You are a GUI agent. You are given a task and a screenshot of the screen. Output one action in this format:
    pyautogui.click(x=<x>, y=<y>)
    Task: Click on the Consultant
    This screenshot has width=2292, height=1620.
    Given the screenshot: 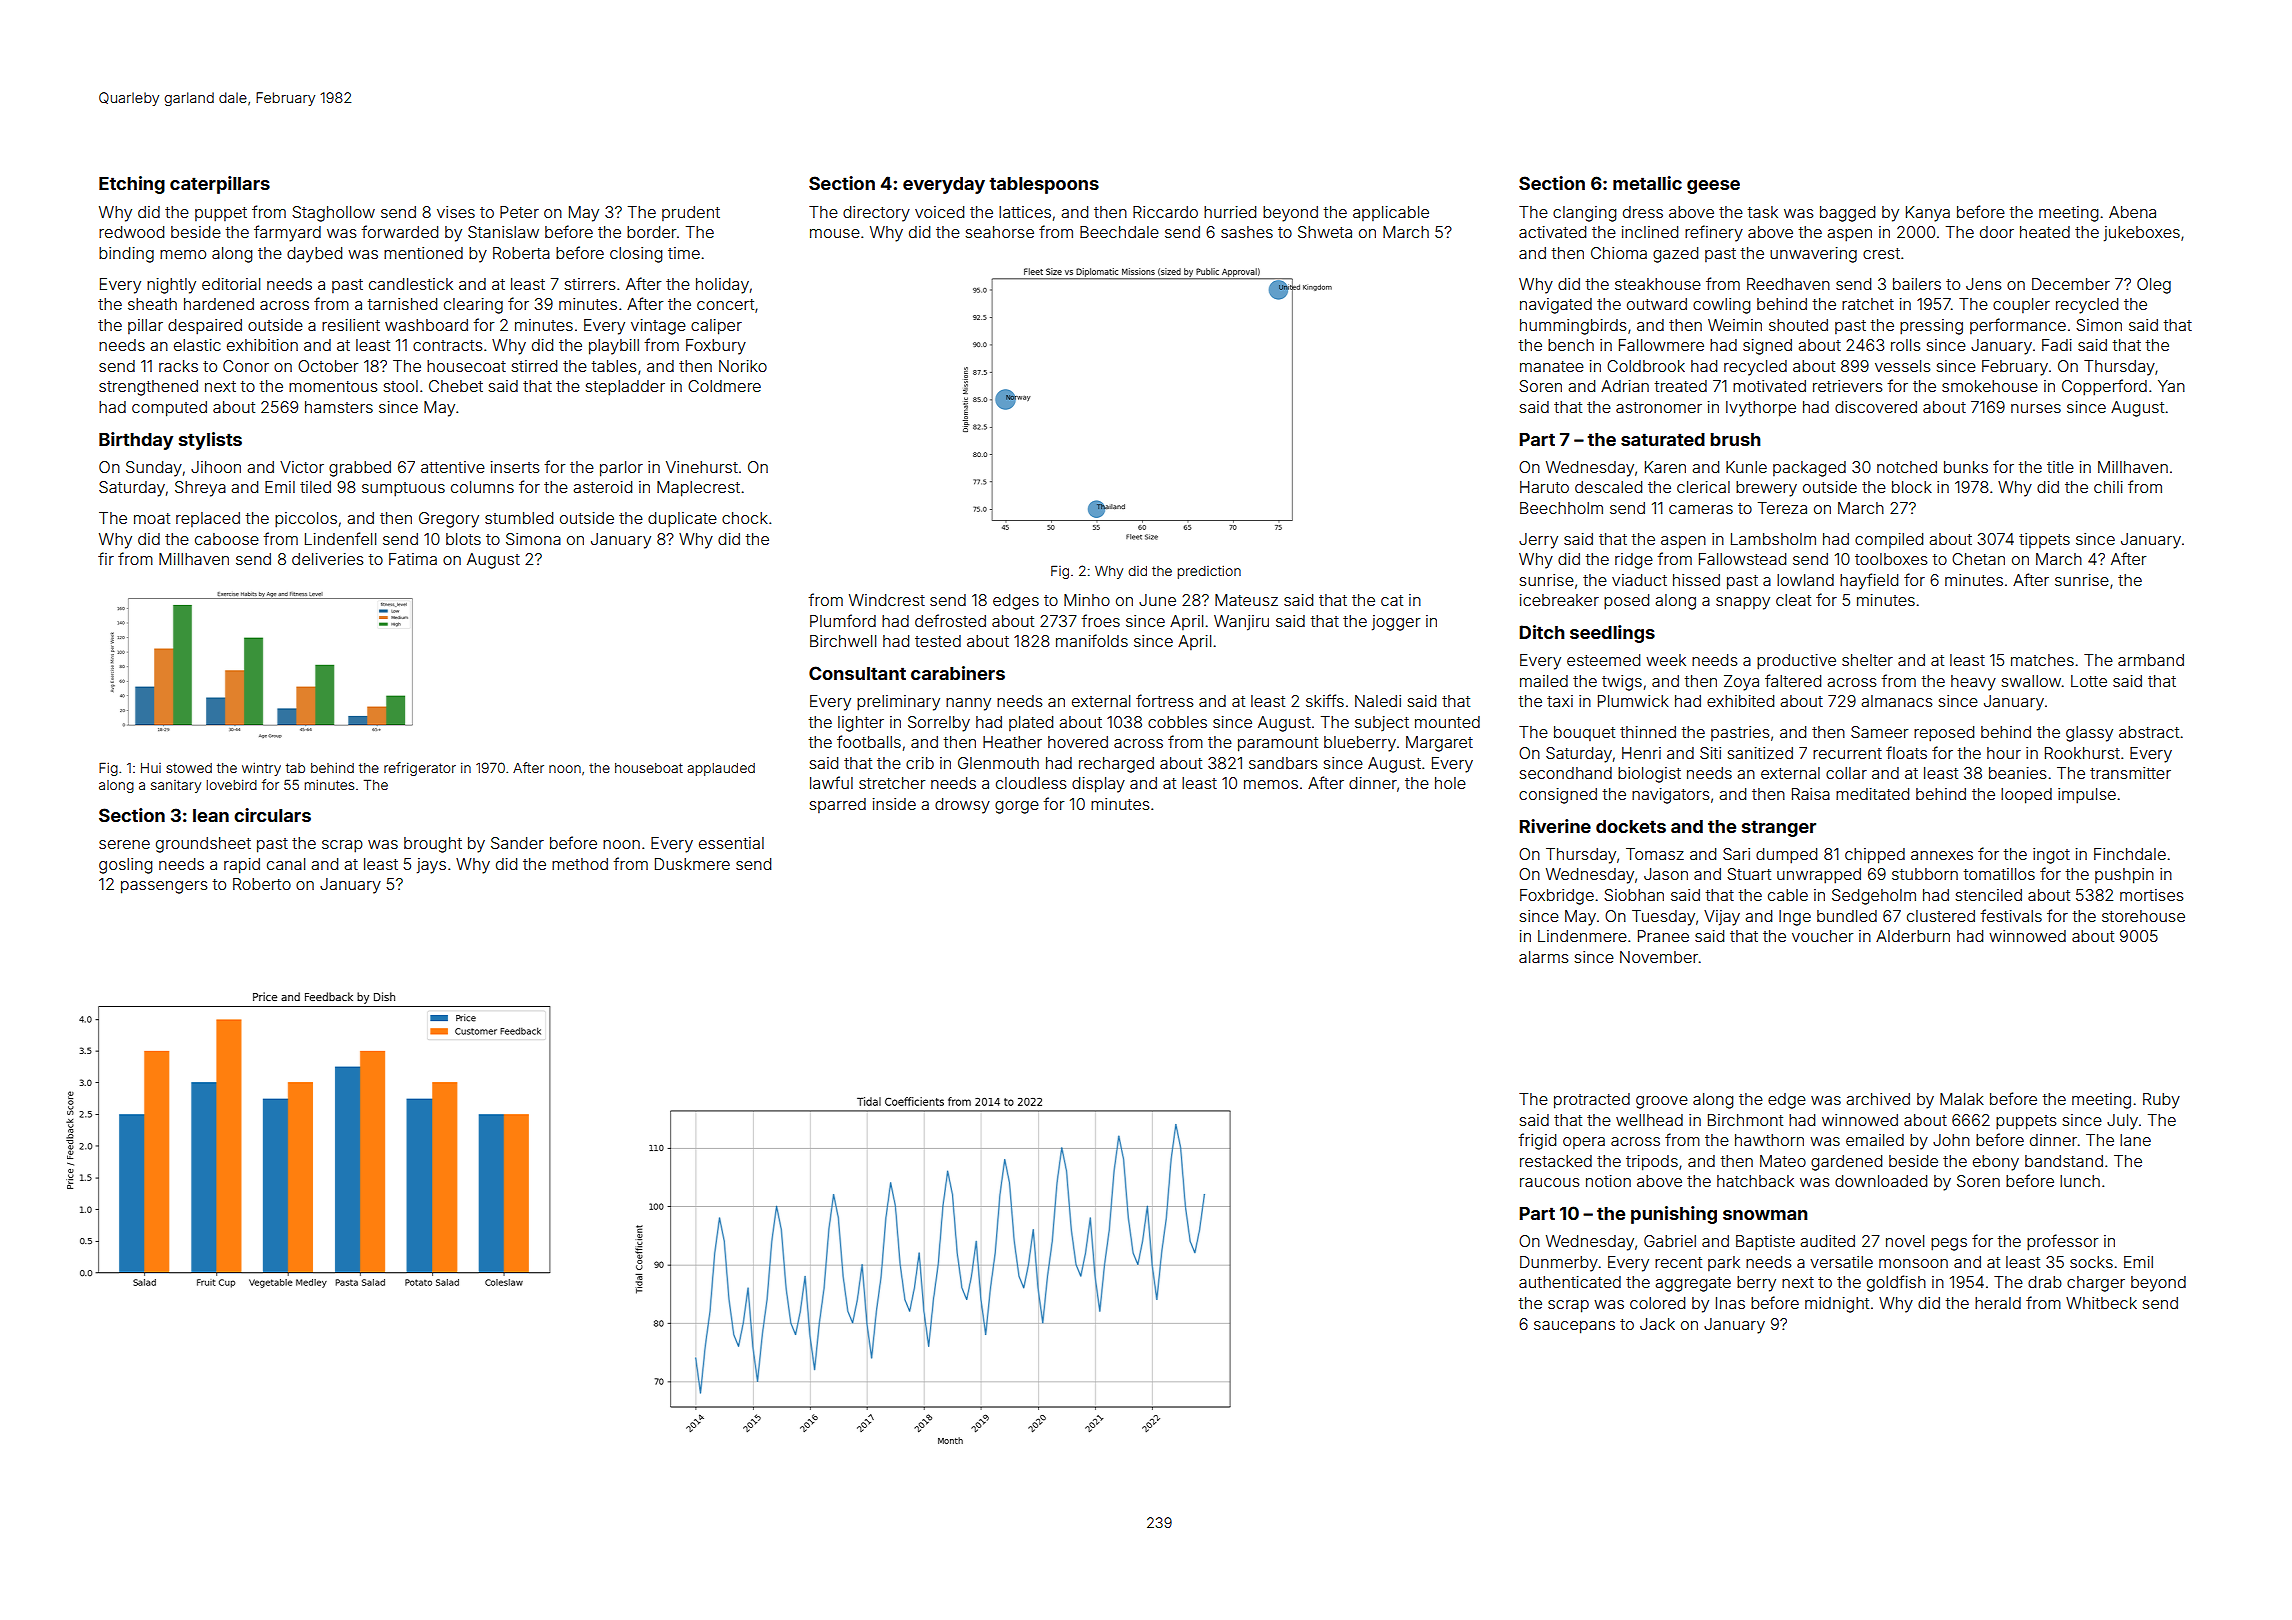 What is the action you would take?
    pyautogui.click(x=857, y=673)
